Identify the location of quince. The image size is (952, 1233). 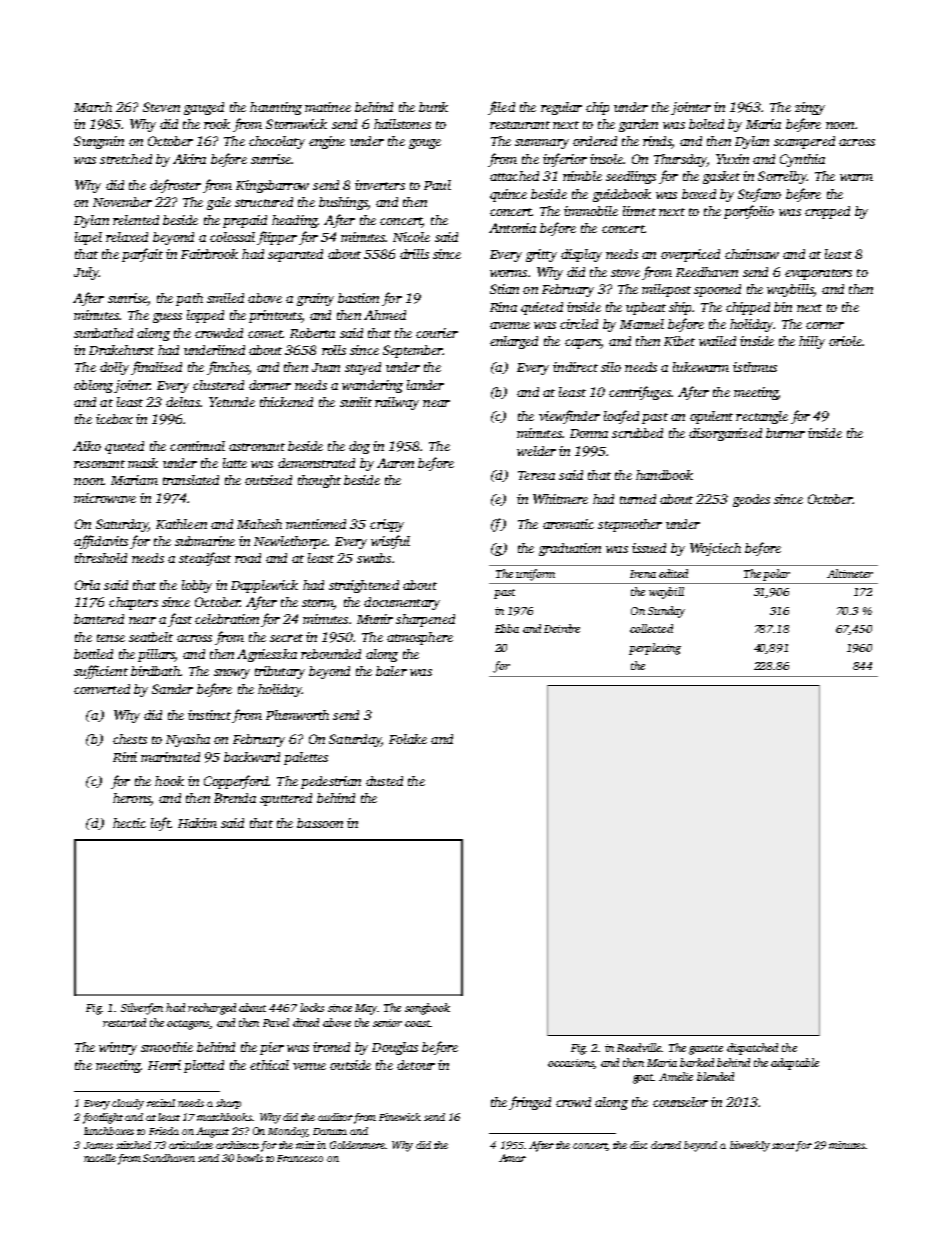
(508, 195).
